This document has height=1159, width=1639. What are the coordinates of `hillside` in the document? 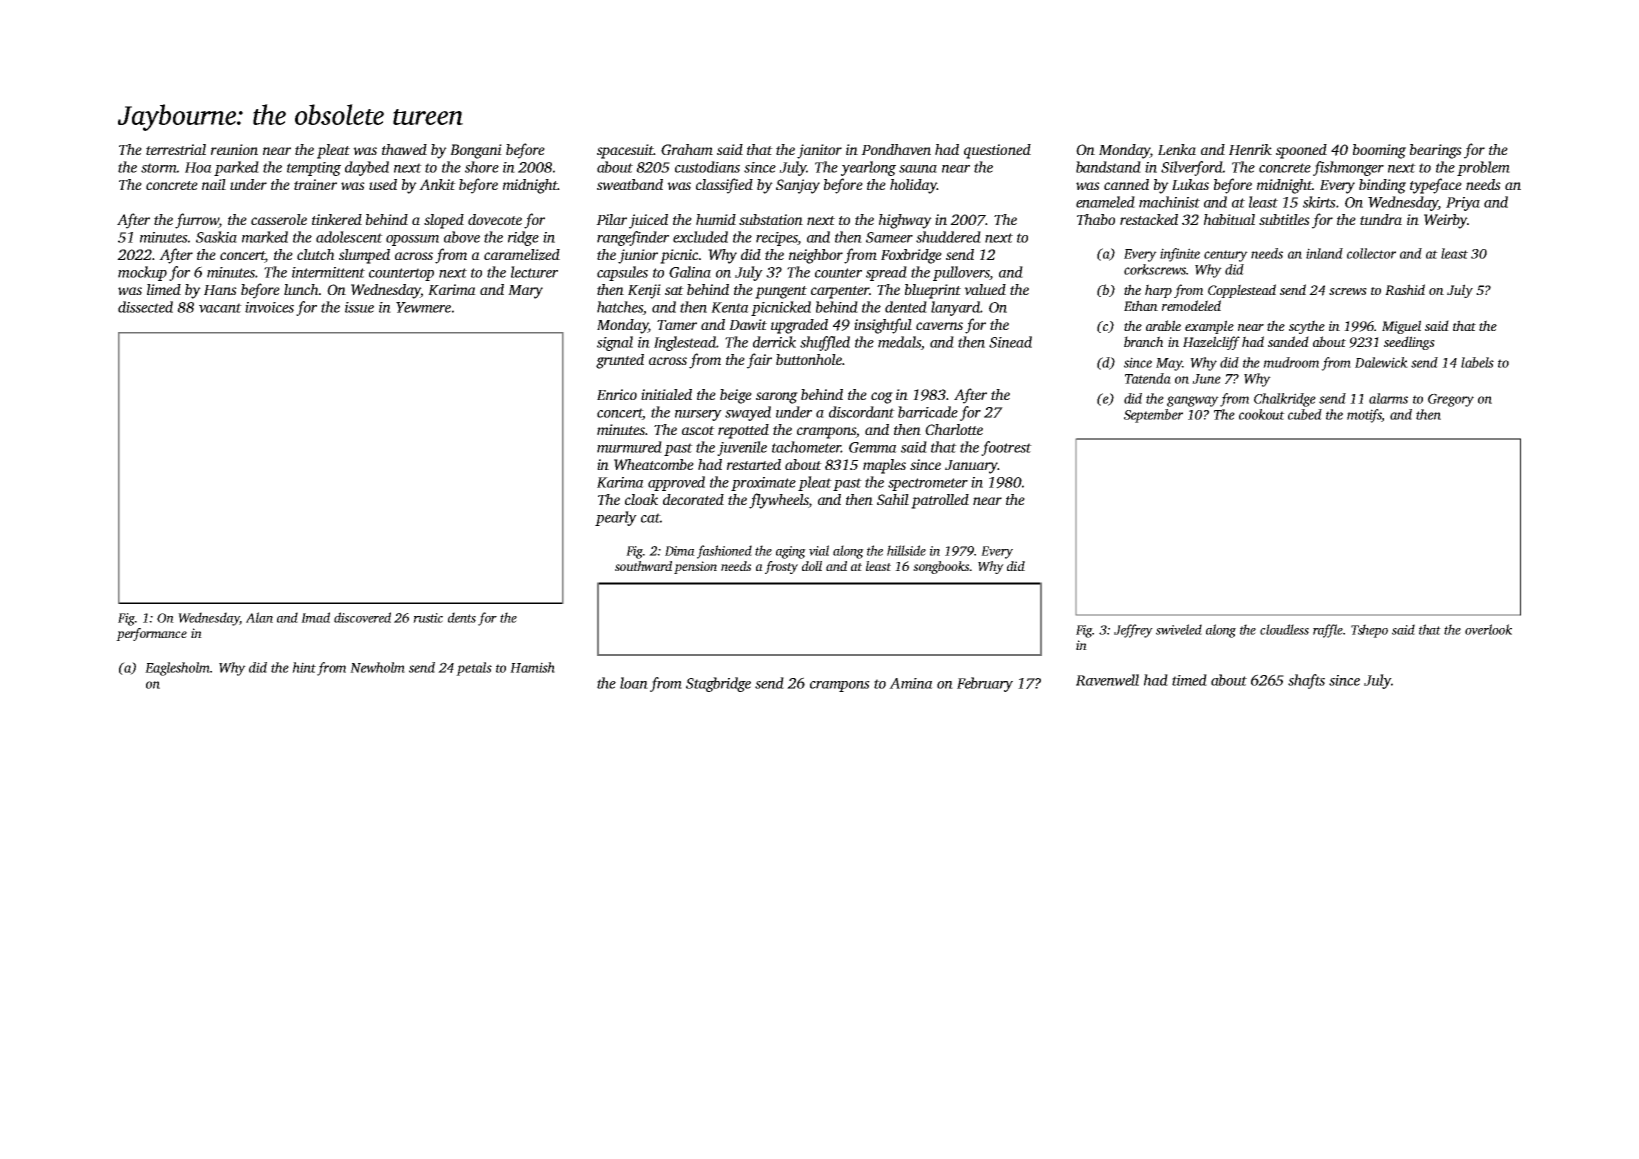 It's located at (906, 550).
